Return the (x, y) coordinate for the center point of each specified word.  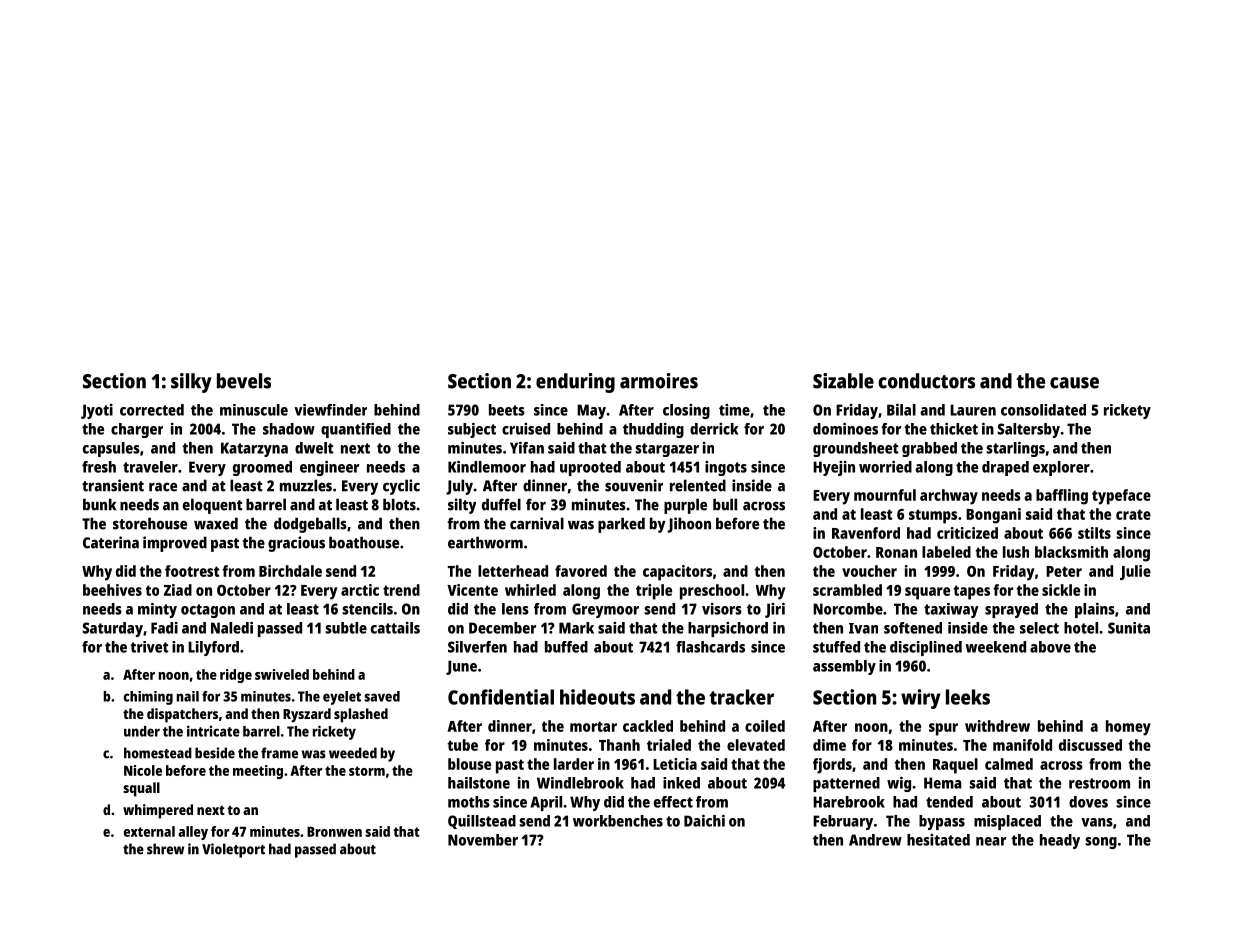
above (1050, 647)
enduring (575, 383)
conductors (926, 381)
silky (191, 383)
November (483, 840)
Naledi (232, 628)
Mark (576, 628)
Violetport (233, 850)
